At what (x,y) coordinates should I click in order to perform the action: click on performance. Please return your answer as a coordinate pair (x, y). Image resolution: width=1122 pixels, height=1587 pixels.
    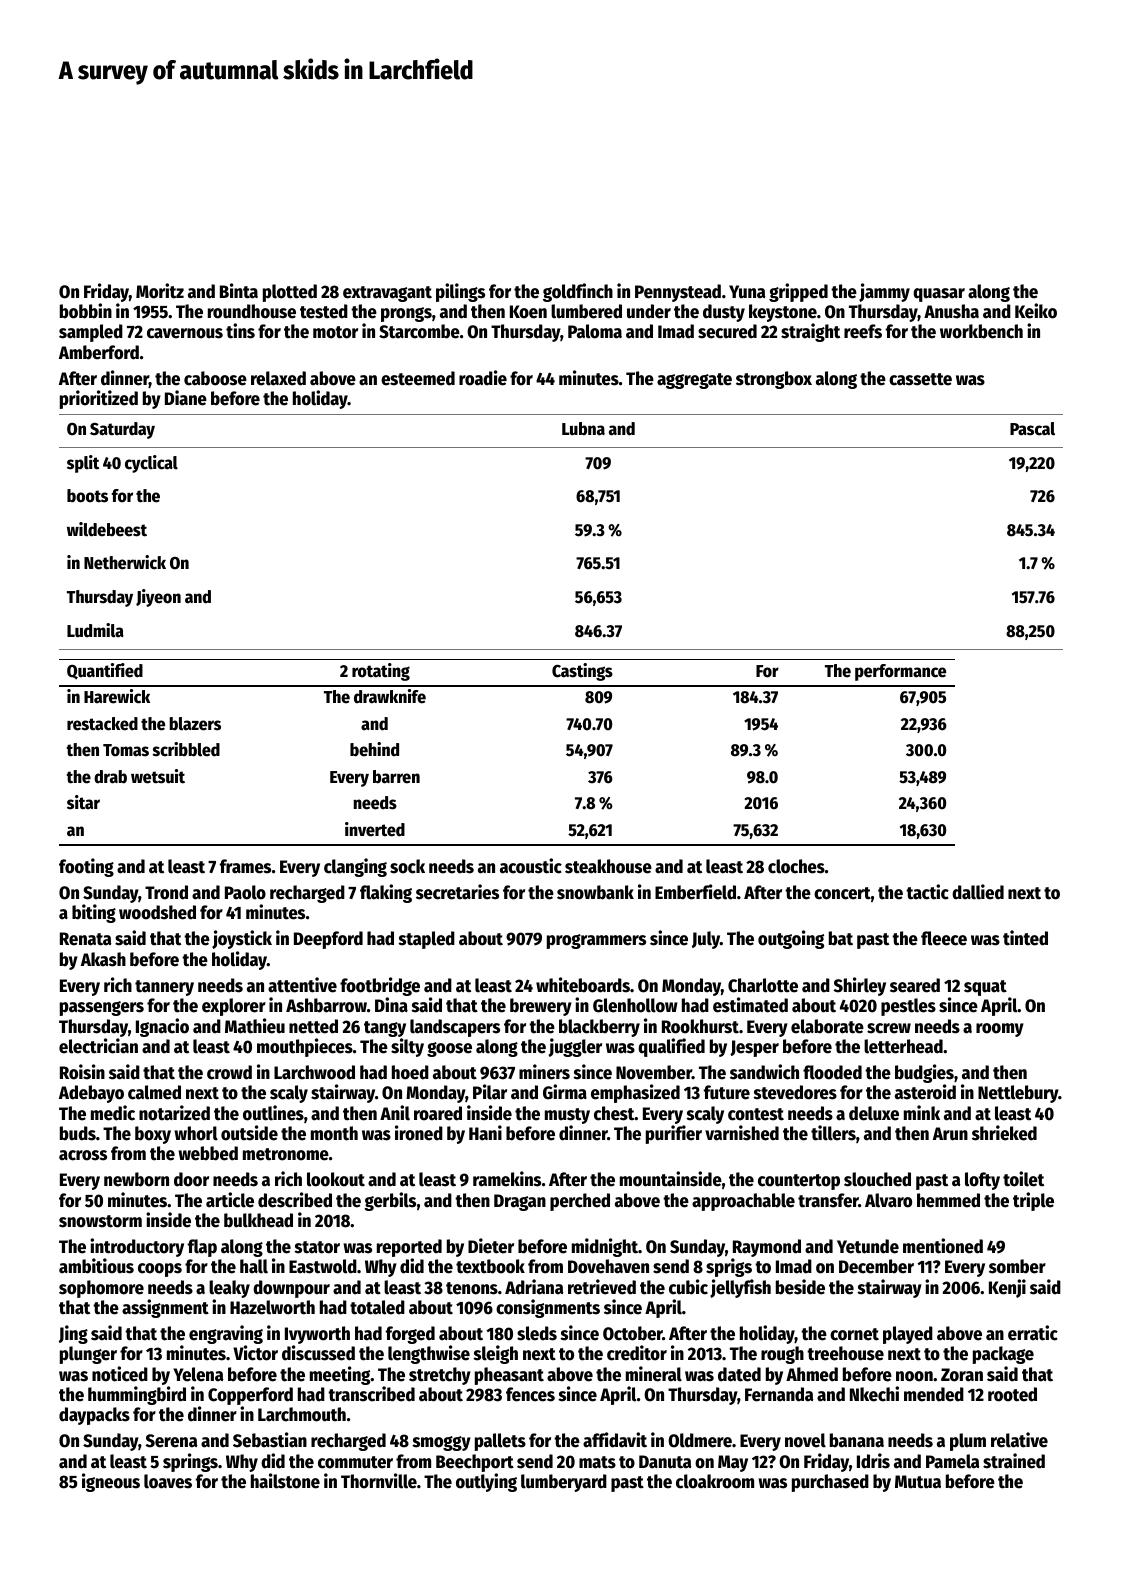
    Looking at the image, I should click on (900, 672).
